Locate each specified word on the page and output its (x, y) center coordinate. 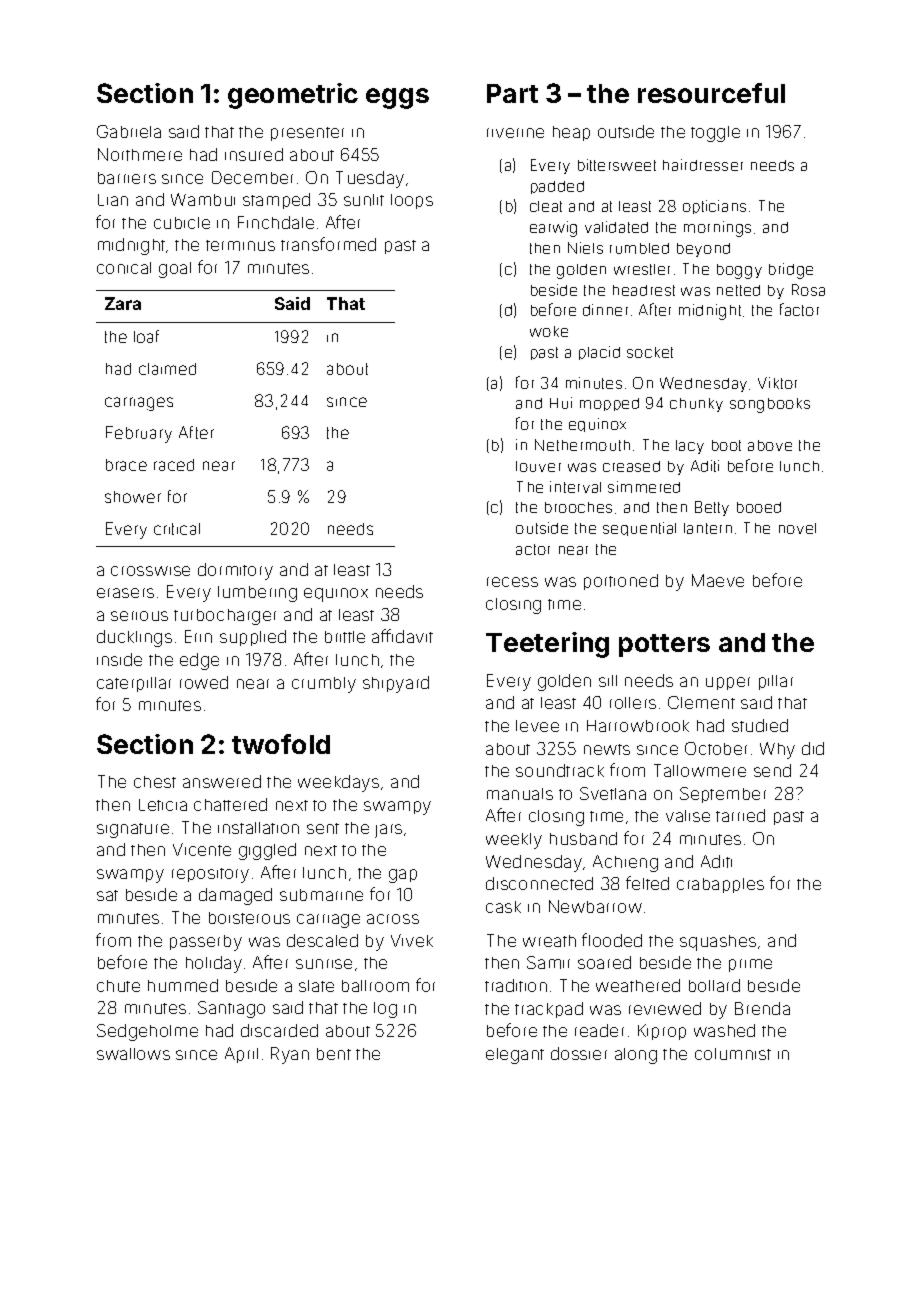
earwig (553, 229)
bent (334, 1054)
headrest (644, 290)
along (636, 1056)
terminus (240, 245)
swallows (133, 1054)
